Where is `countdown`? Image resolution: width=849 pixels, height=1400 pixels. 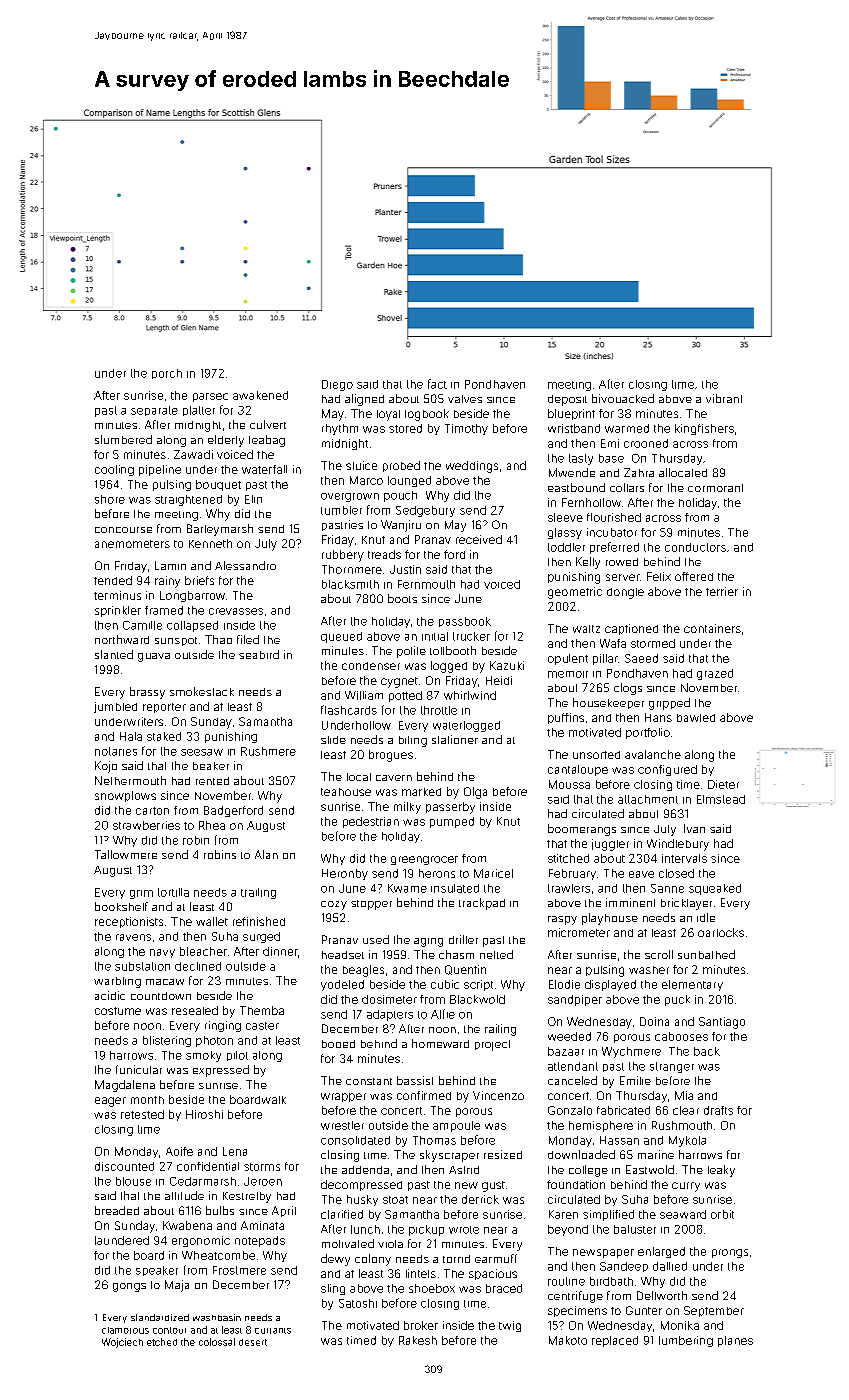
countdown is located at coordinates (161, 996).
